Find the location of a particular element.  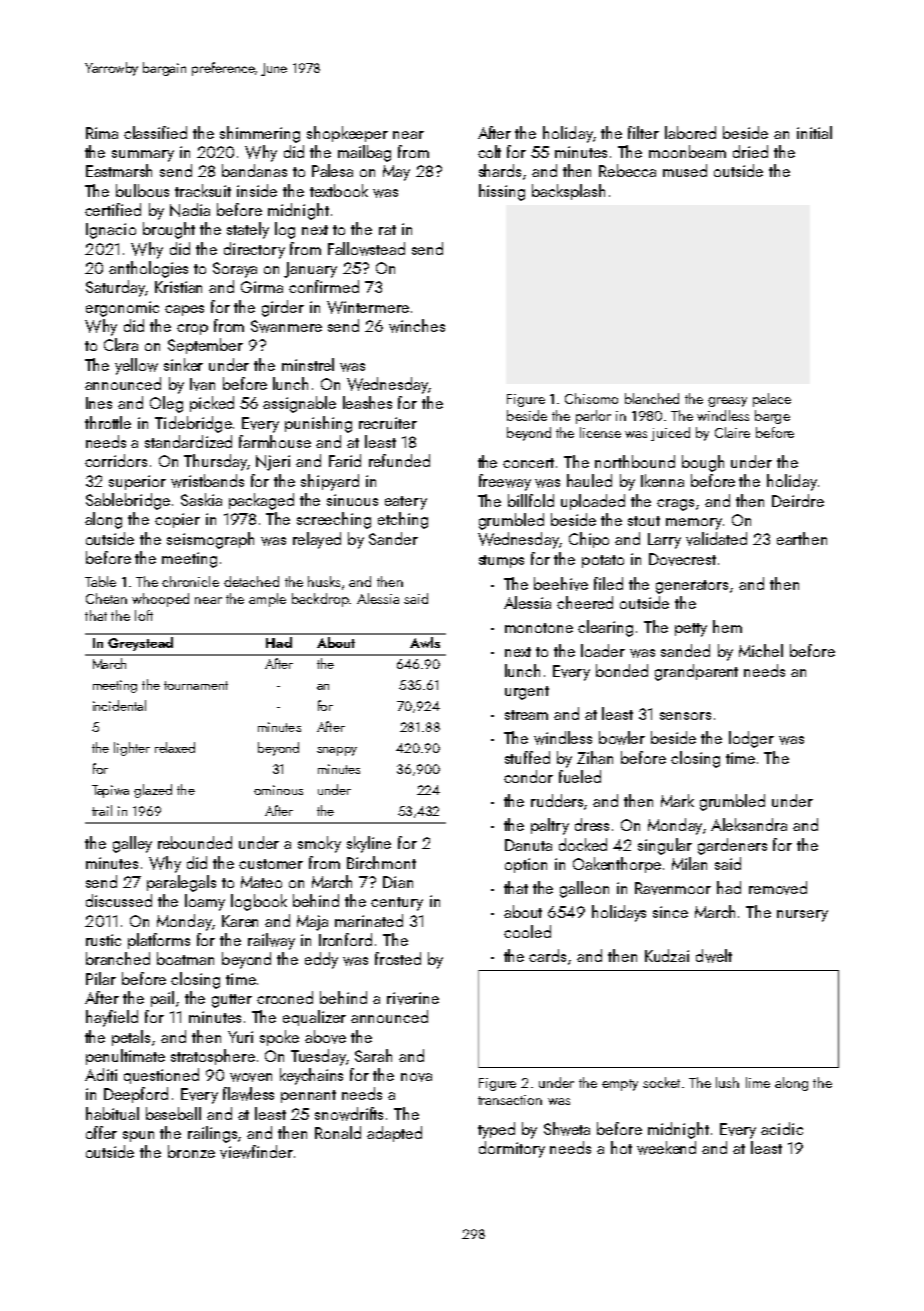

Claire is located at coordinates (732, 432).
